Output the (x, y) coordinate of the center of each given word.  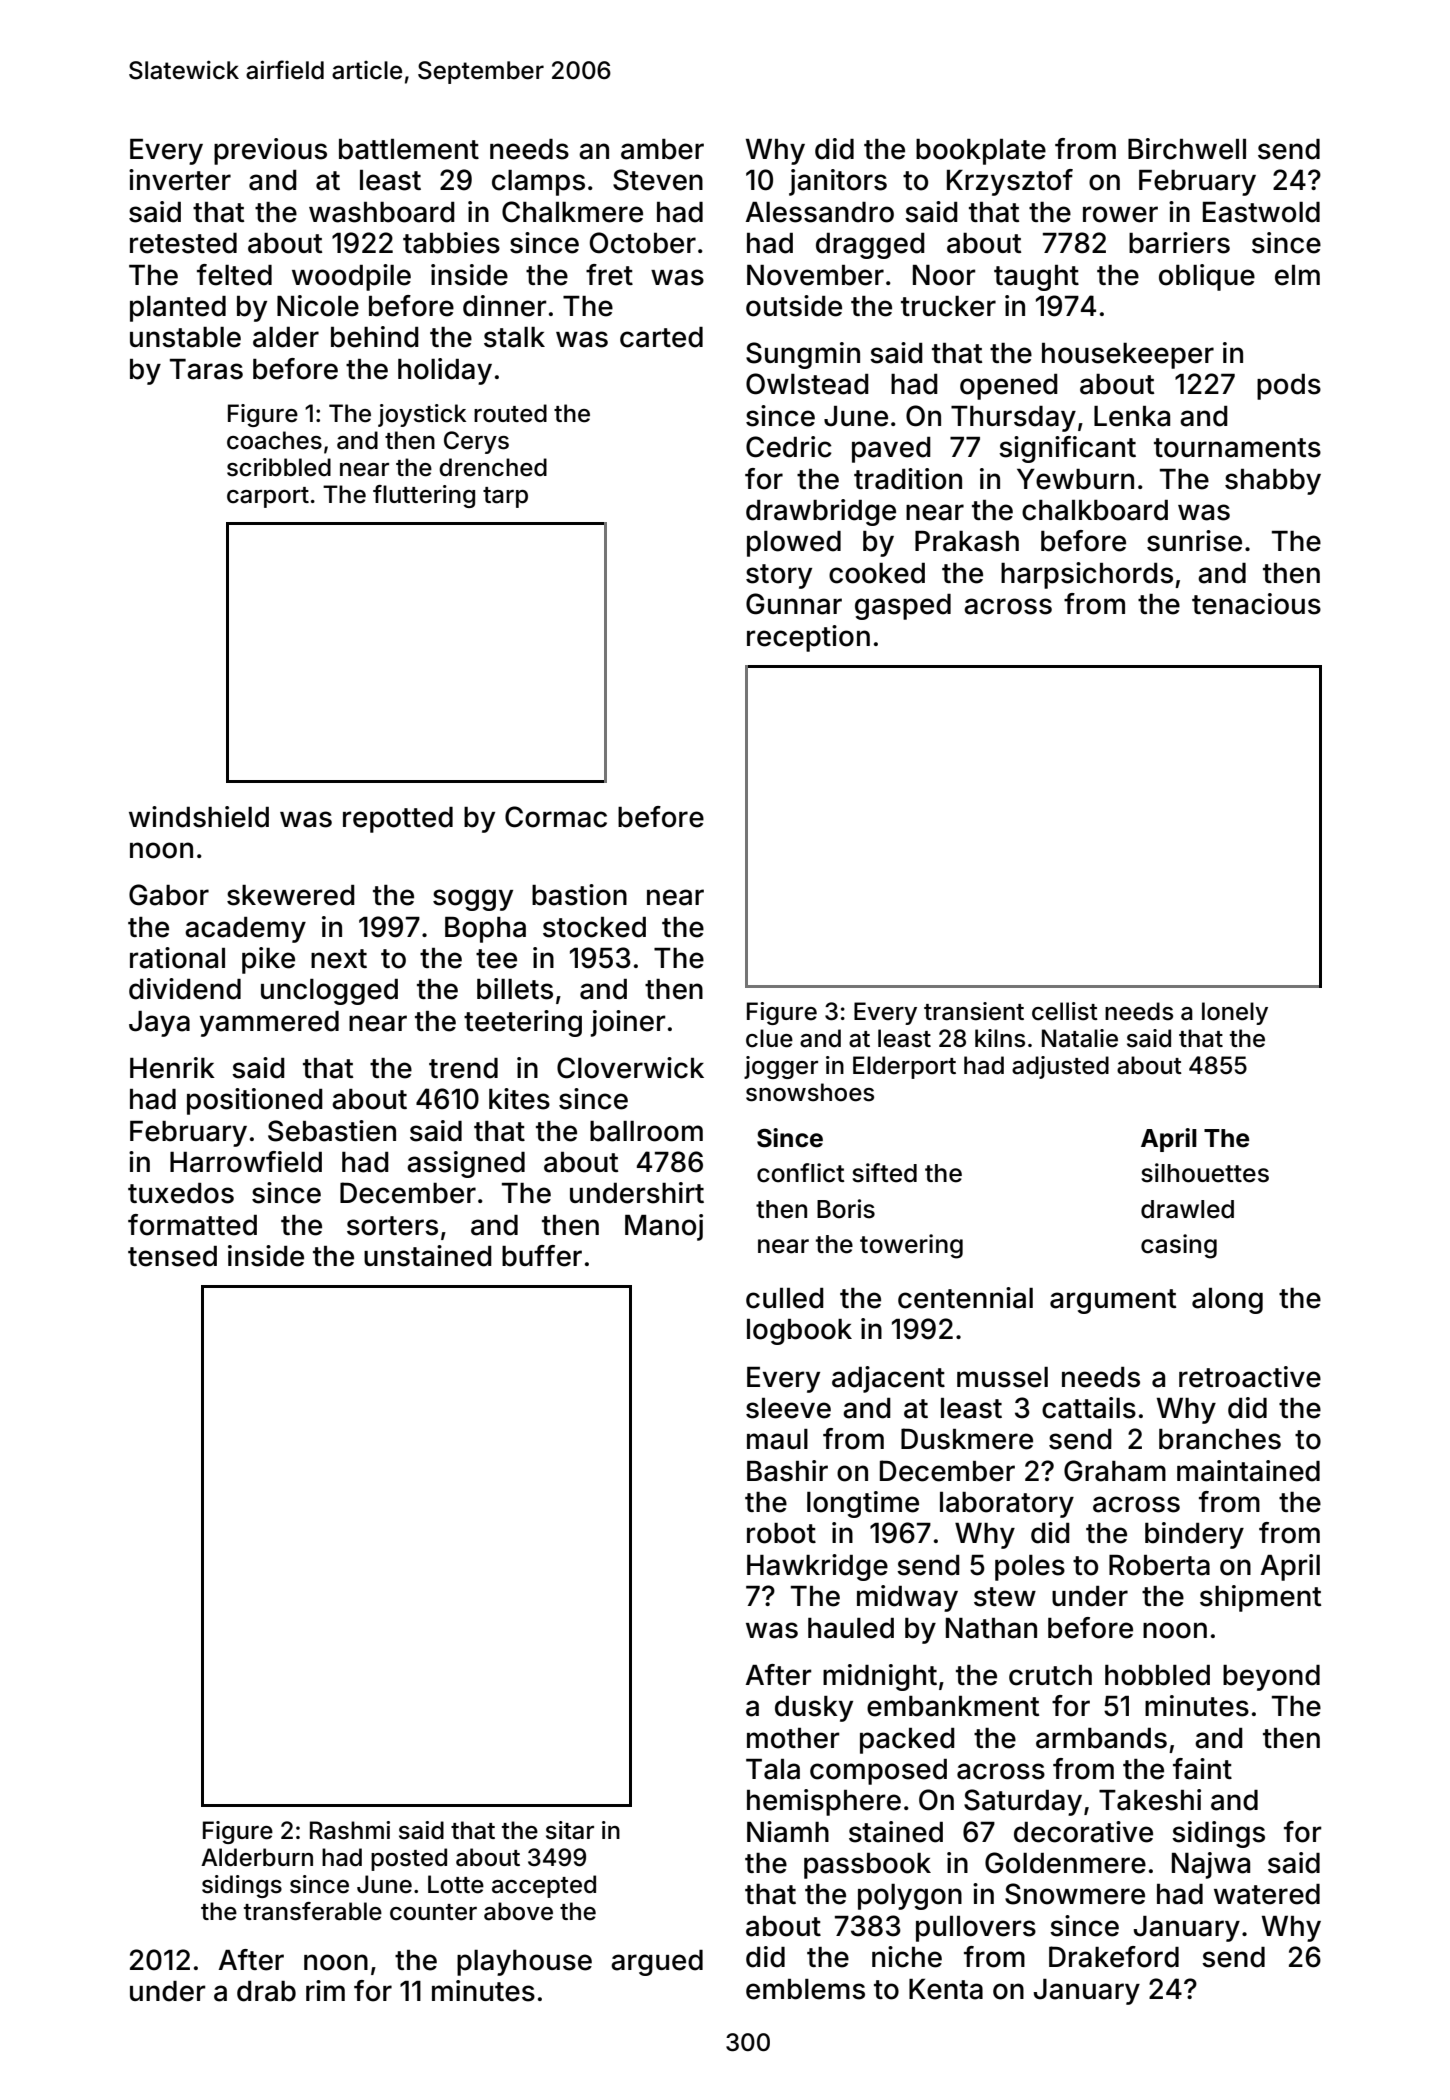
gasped (903, 607)
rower (1120, 214)
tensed (172, 1256)
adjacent (888, 1379)
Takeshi (1150, 1800)
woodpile (351, 277)
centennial (965, 1298)
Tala (773, 1769)
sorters (392, 1226)
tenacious (1256, 604)
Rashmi (350, 1830)
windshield (199, 817)
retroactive (1250, 1377)
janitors (838, 182)
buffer (542, 1256)
